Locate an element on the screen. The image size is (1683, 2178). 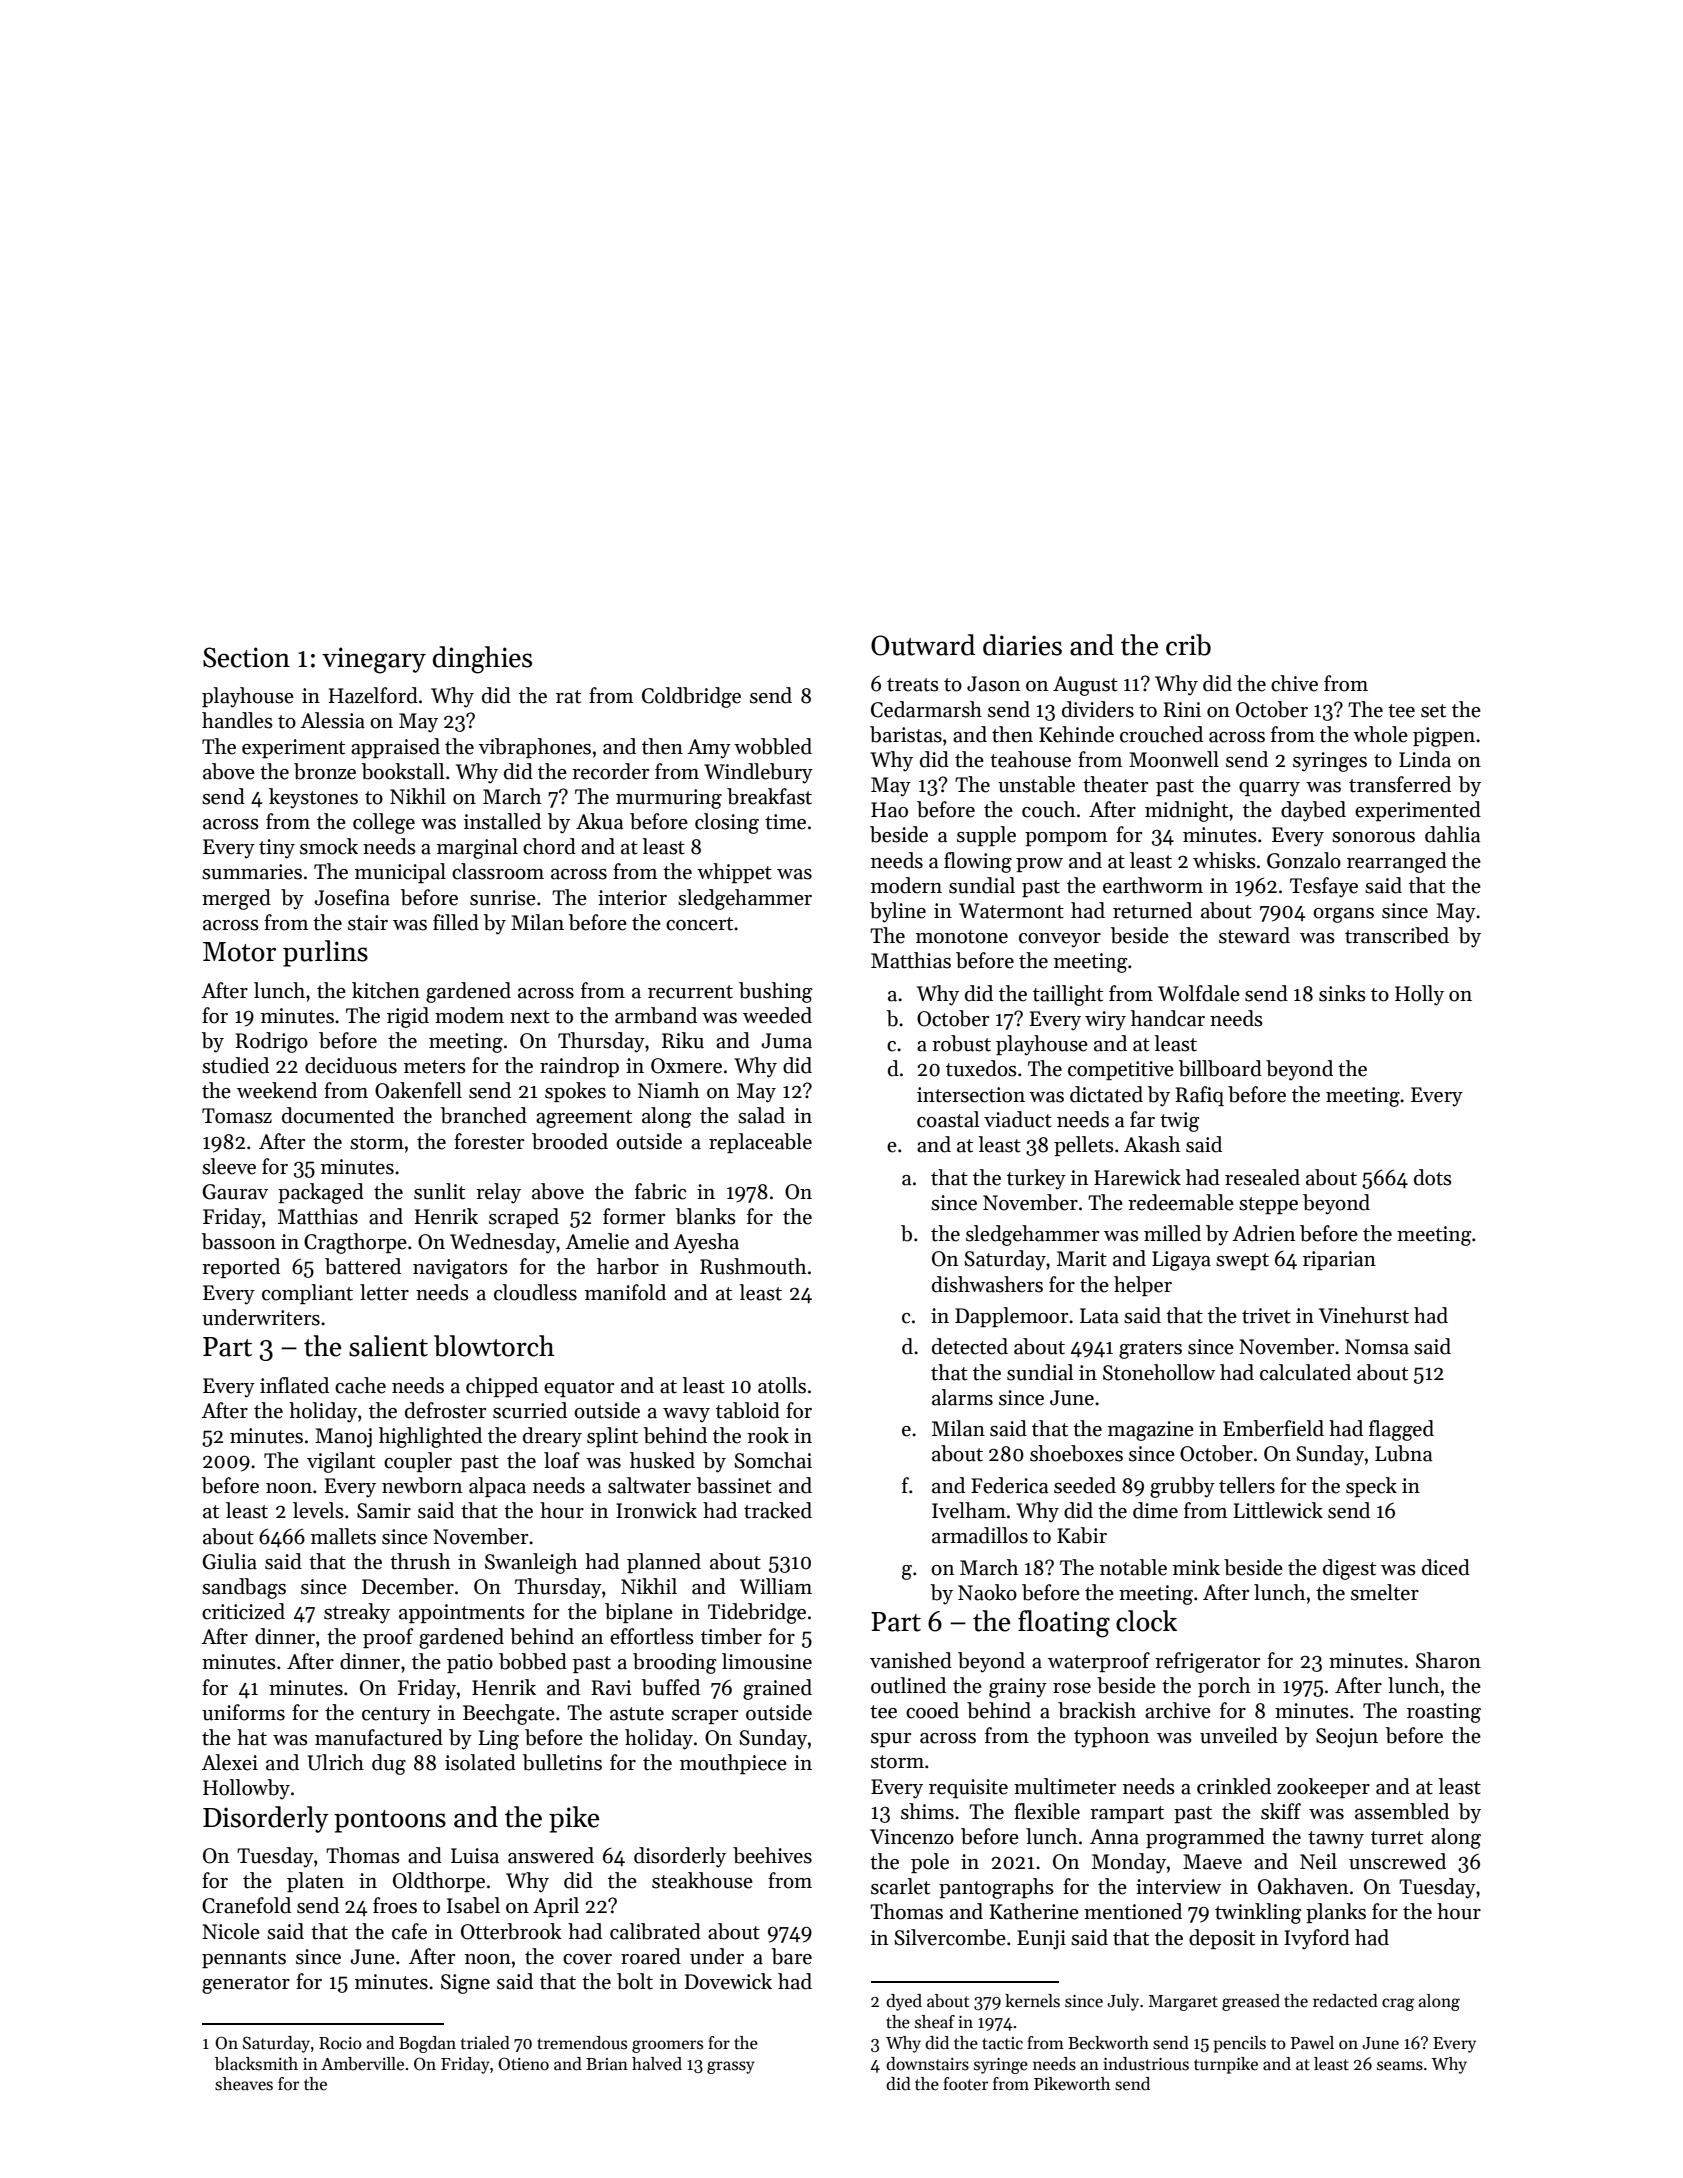
Jason is located at coordinates (993, 684).
